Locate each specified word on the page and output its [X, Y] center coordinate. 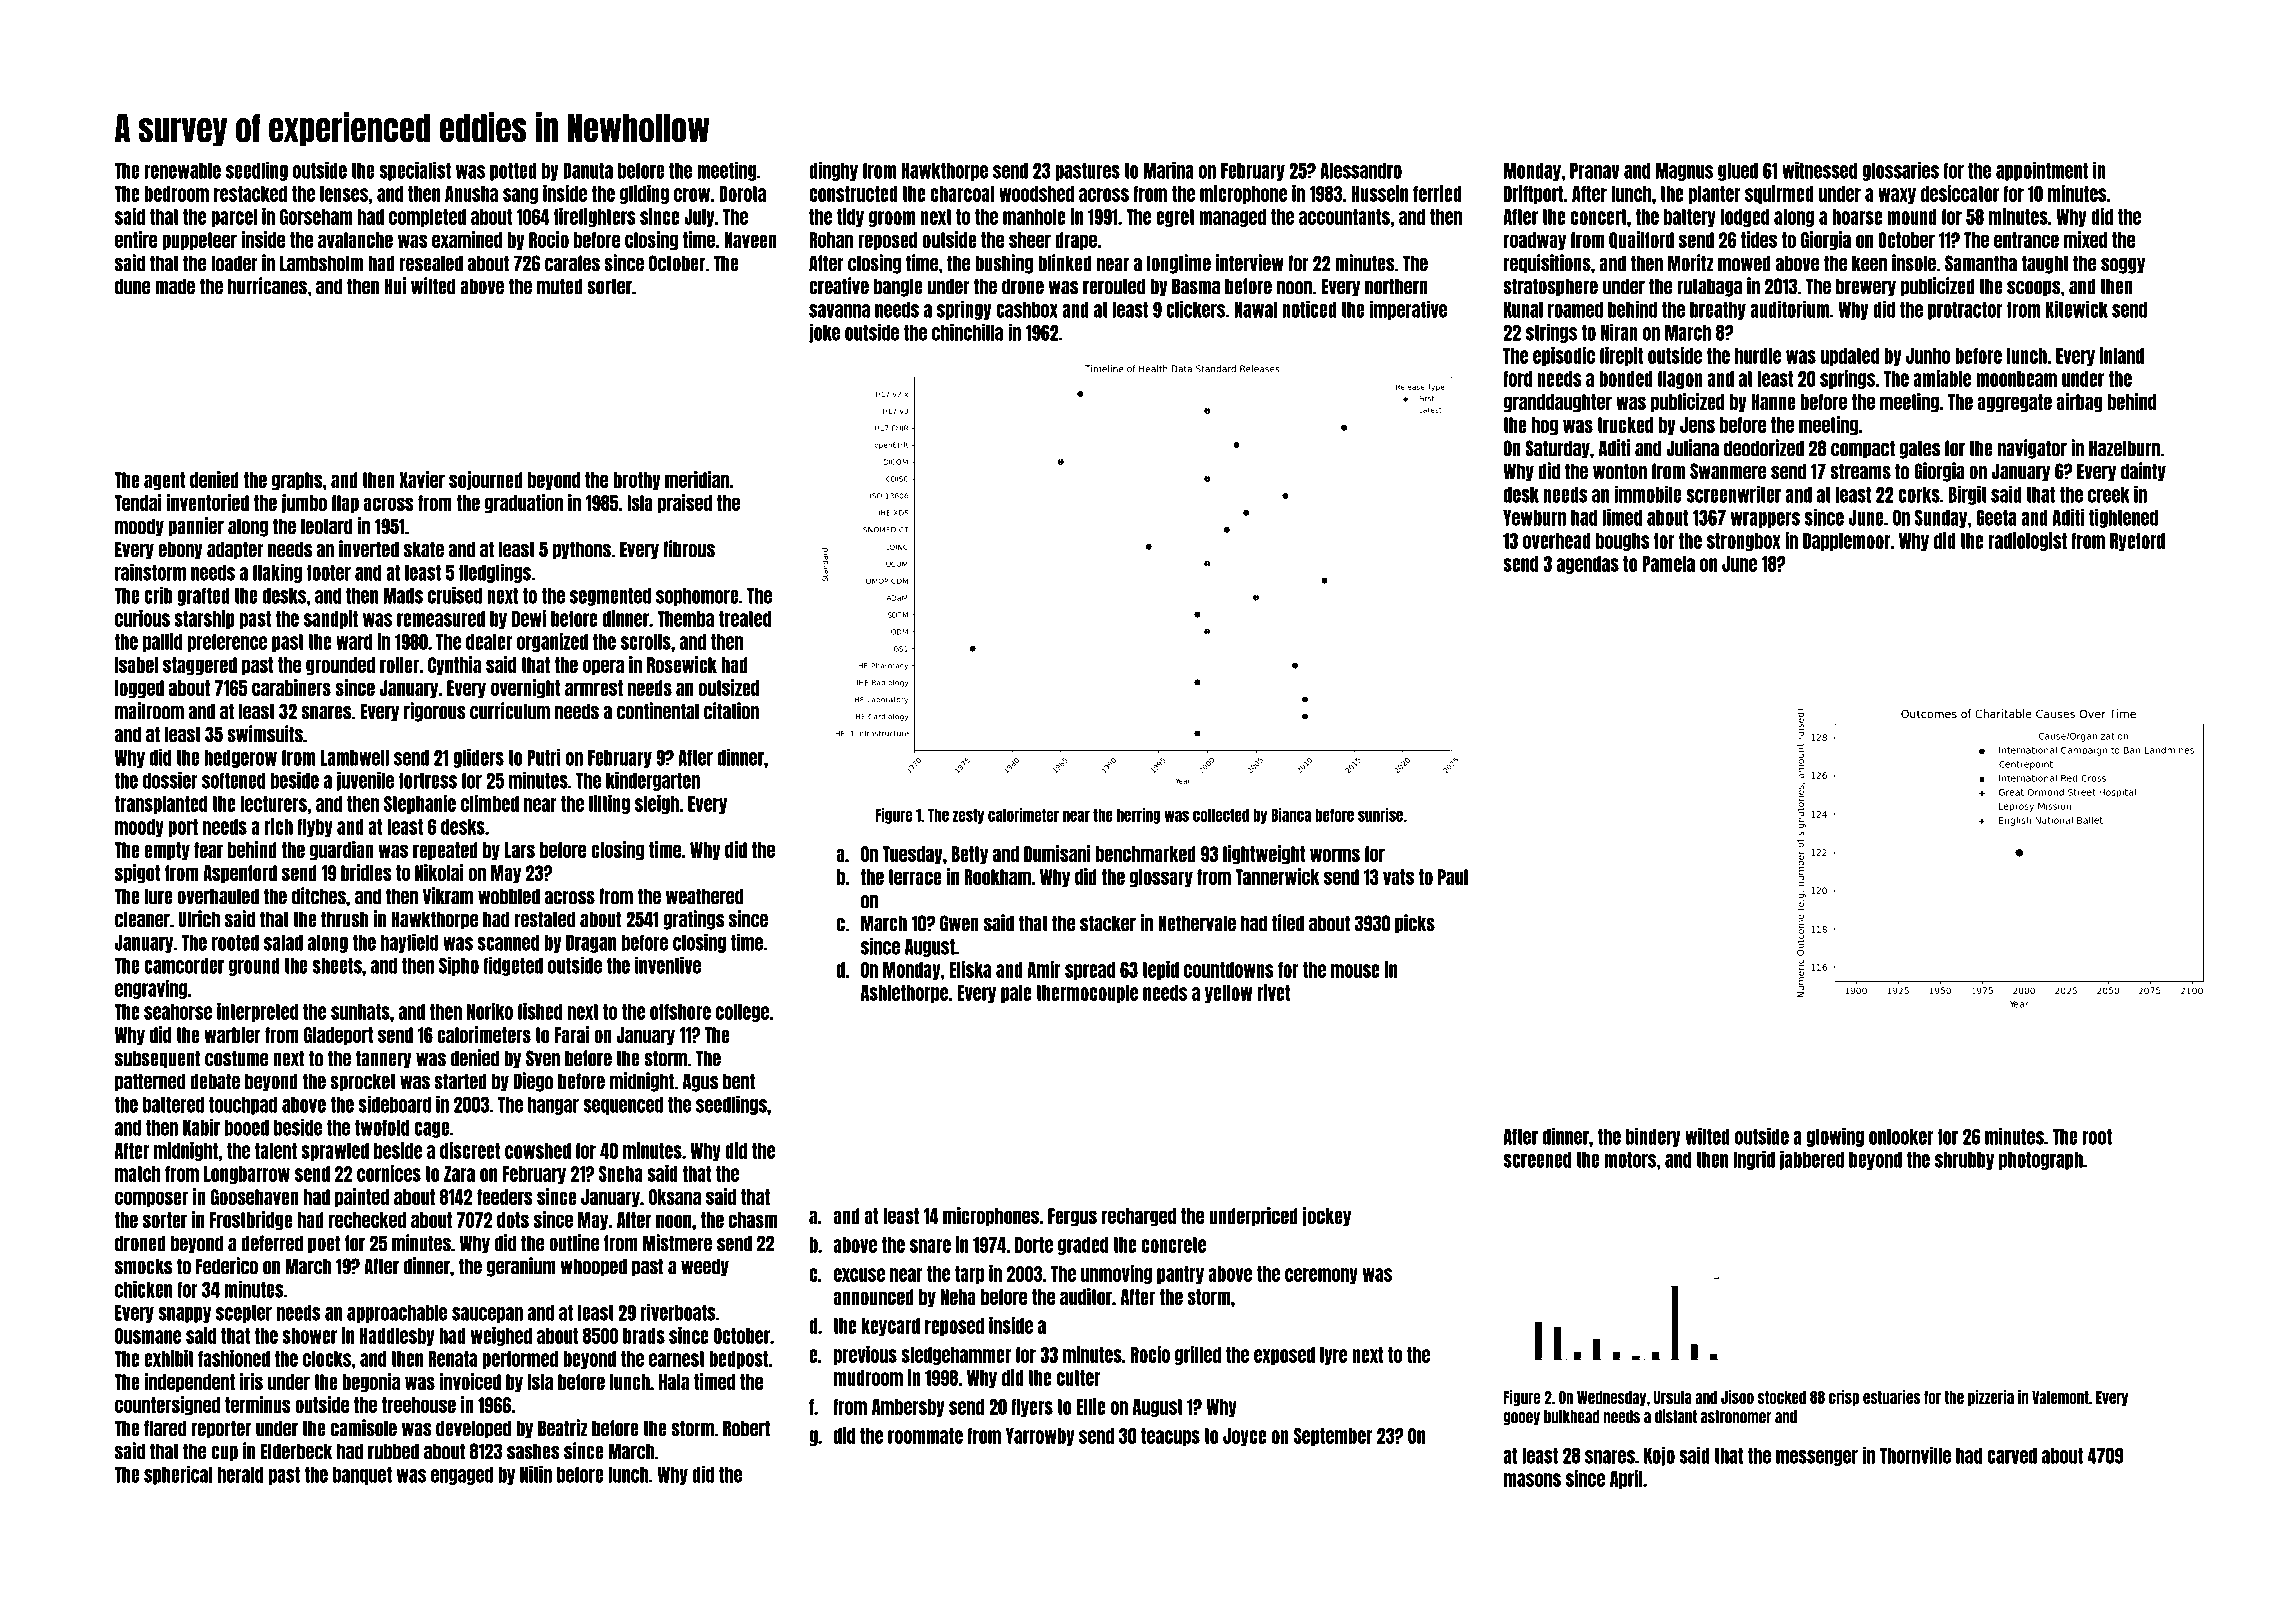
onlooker [1901, 1137]
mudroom [868, 1378]
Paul [1453, 877]
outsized [729, 687]
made [175, 286]
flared [165, 1428]
